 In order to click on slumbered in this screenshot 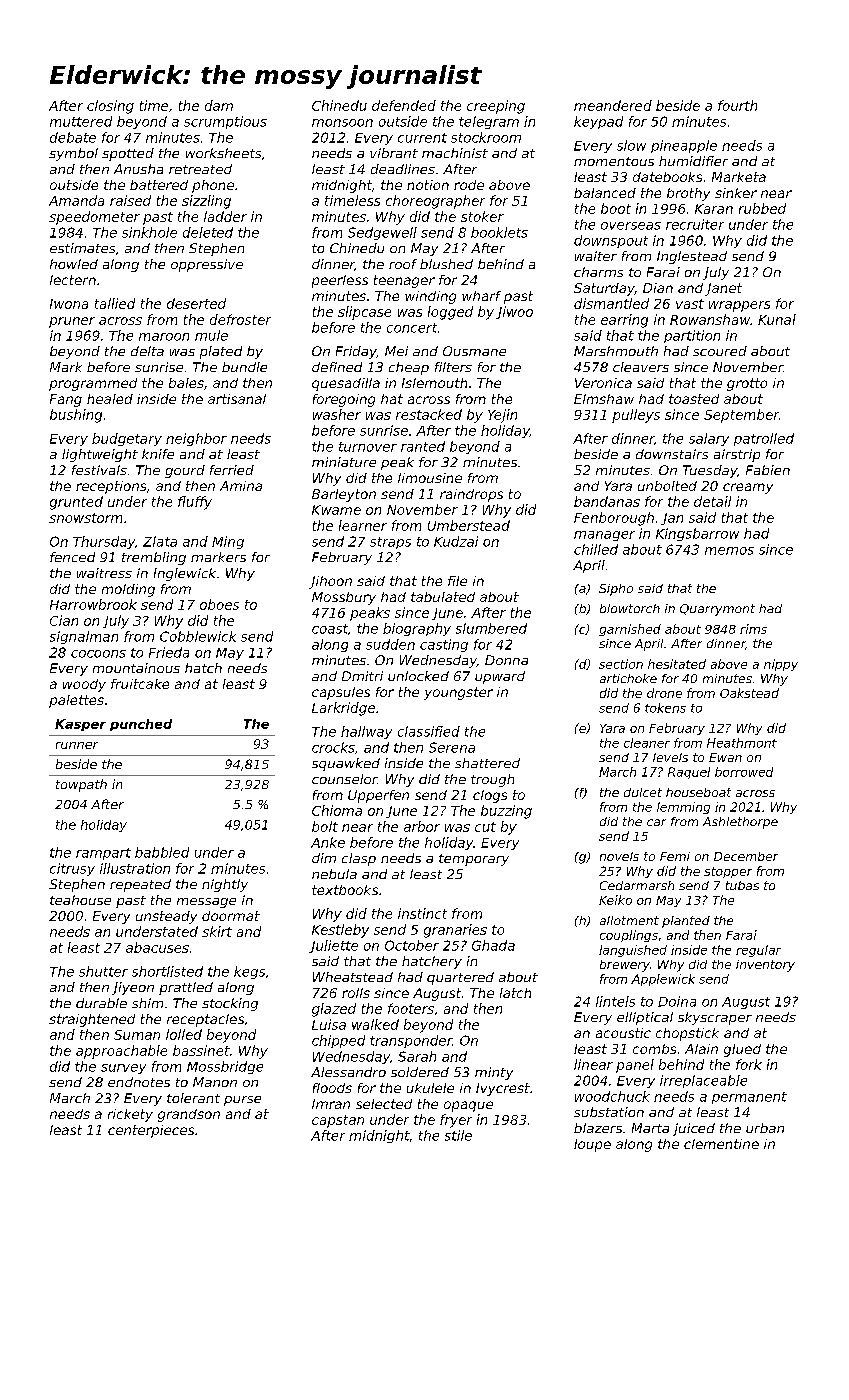, I will do `click(491, 628)`.
